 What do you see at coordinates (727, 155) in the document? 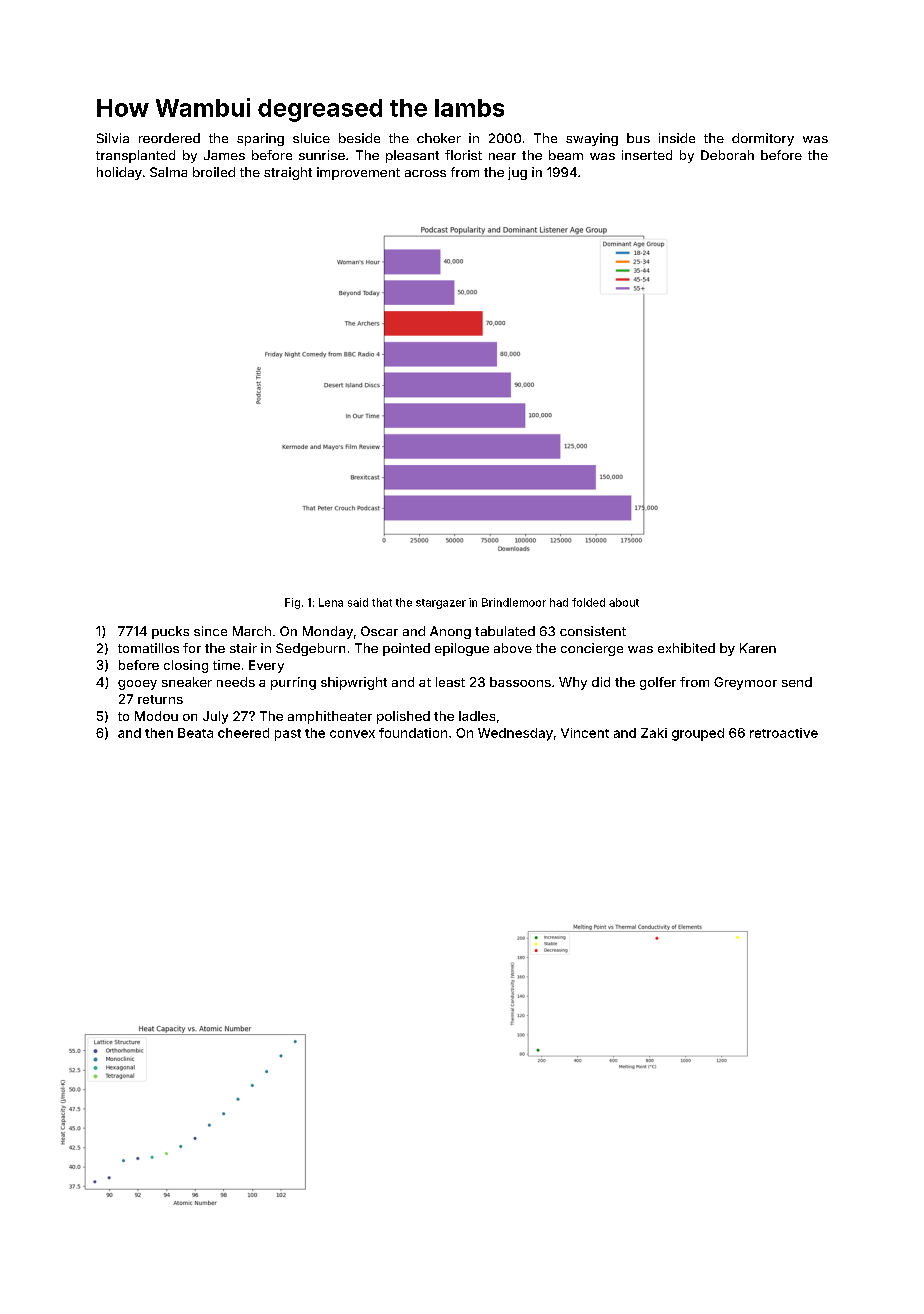
I see `Deborah` at bounding box center [727, 155].
